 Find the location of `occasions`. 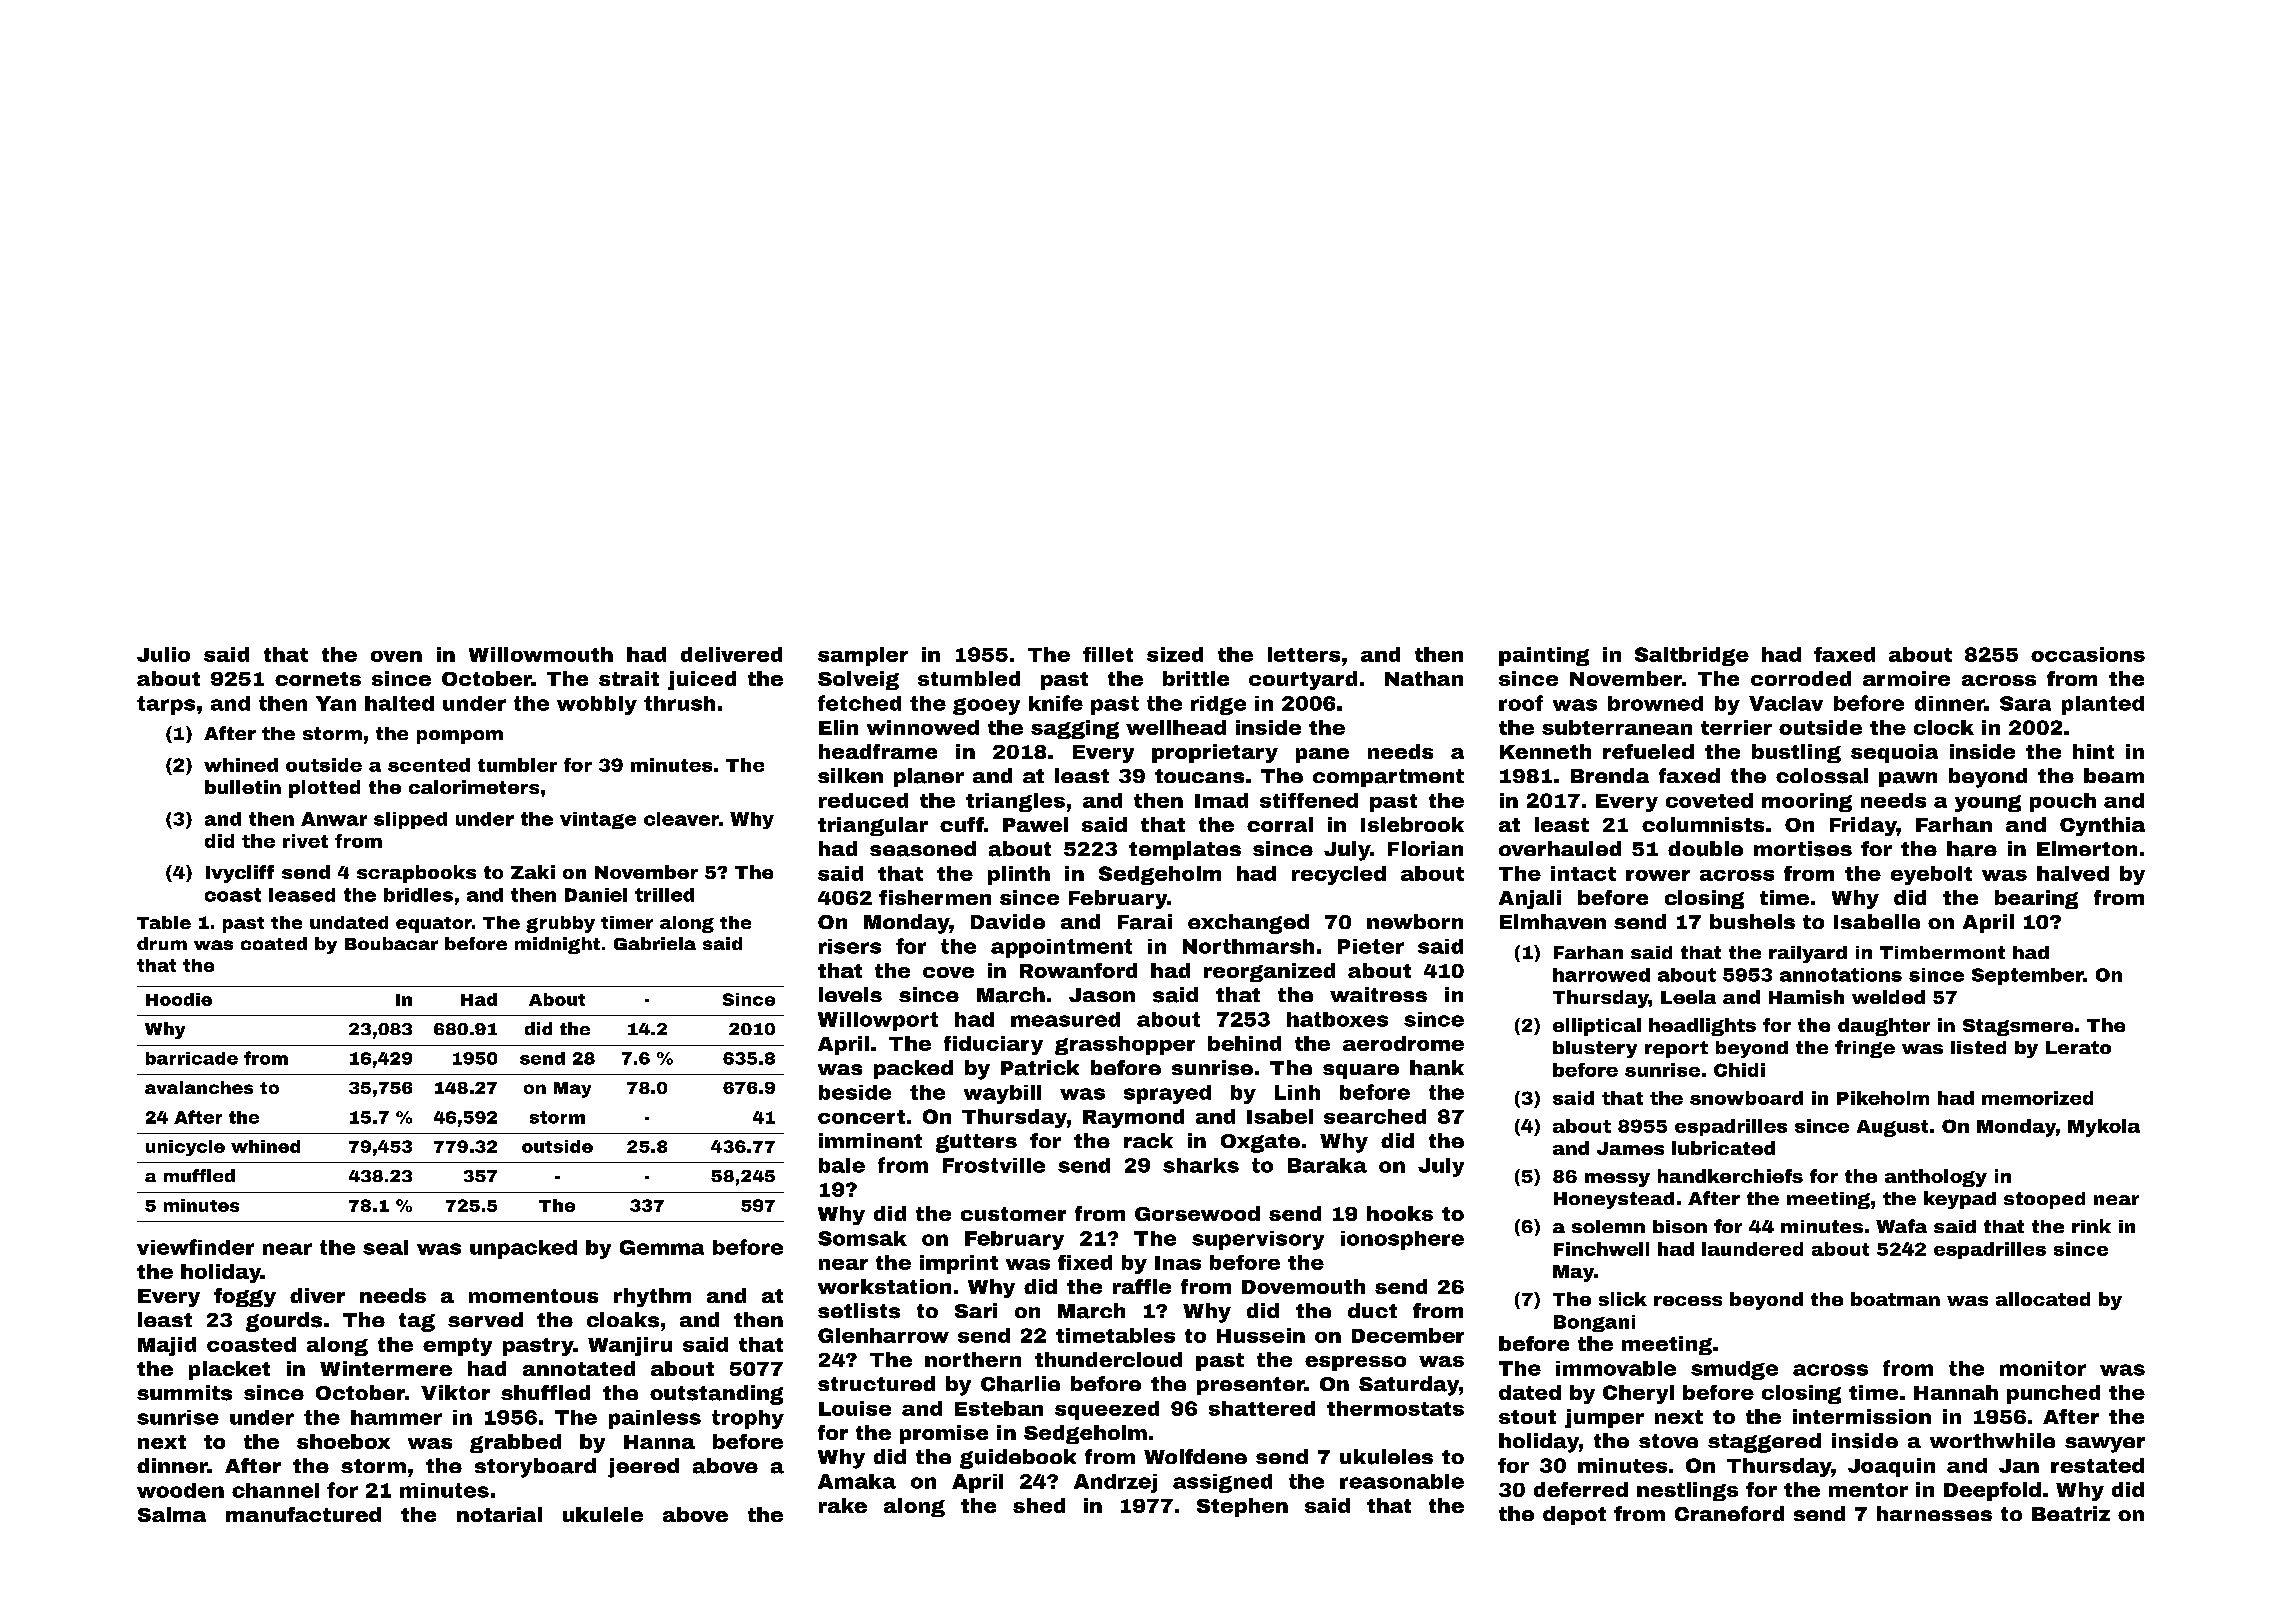

occasions is located at coordinates (2088, 654).
